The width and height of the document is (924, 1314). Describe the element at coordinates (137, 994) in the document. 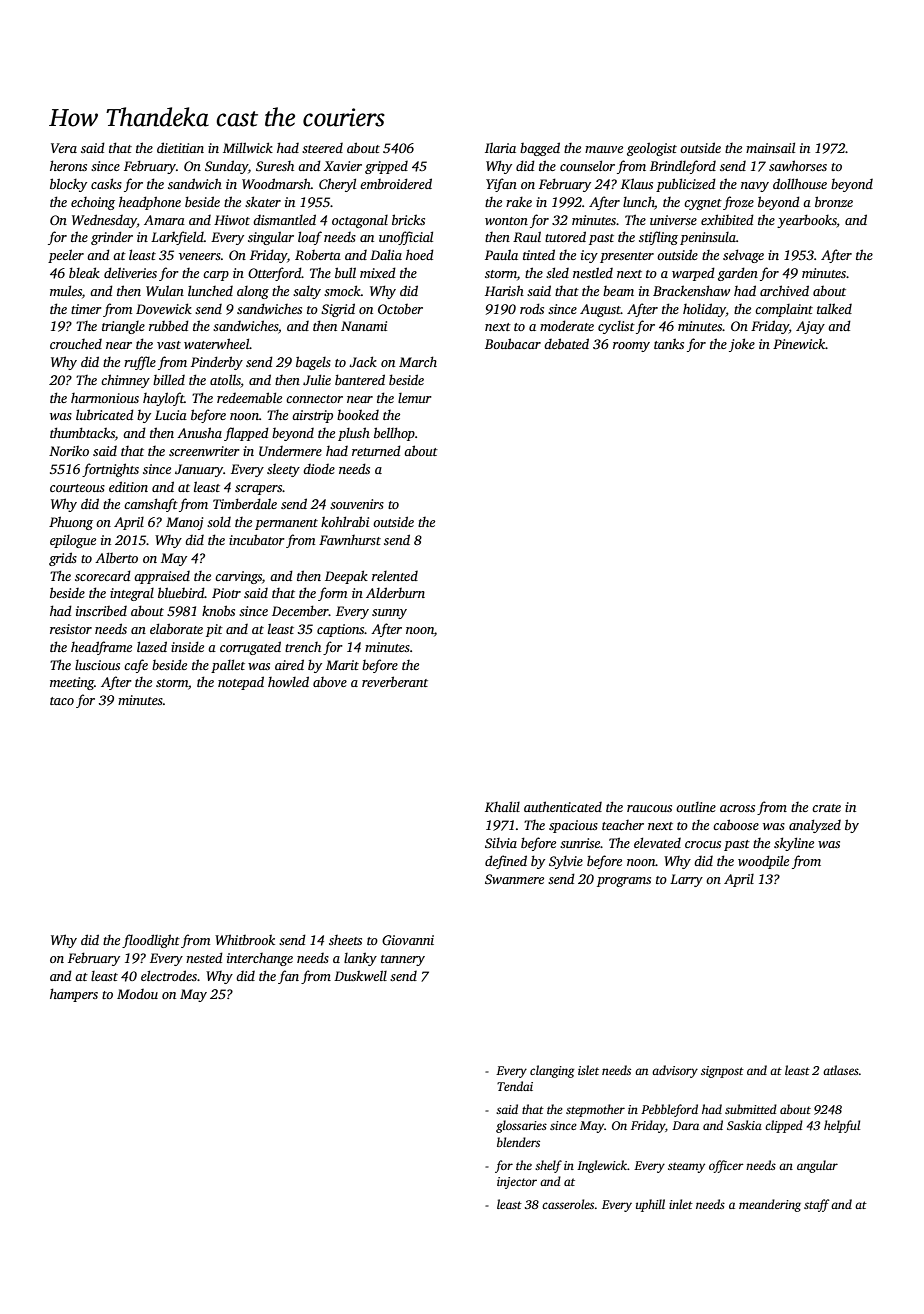

I see `Modou` at that location.
